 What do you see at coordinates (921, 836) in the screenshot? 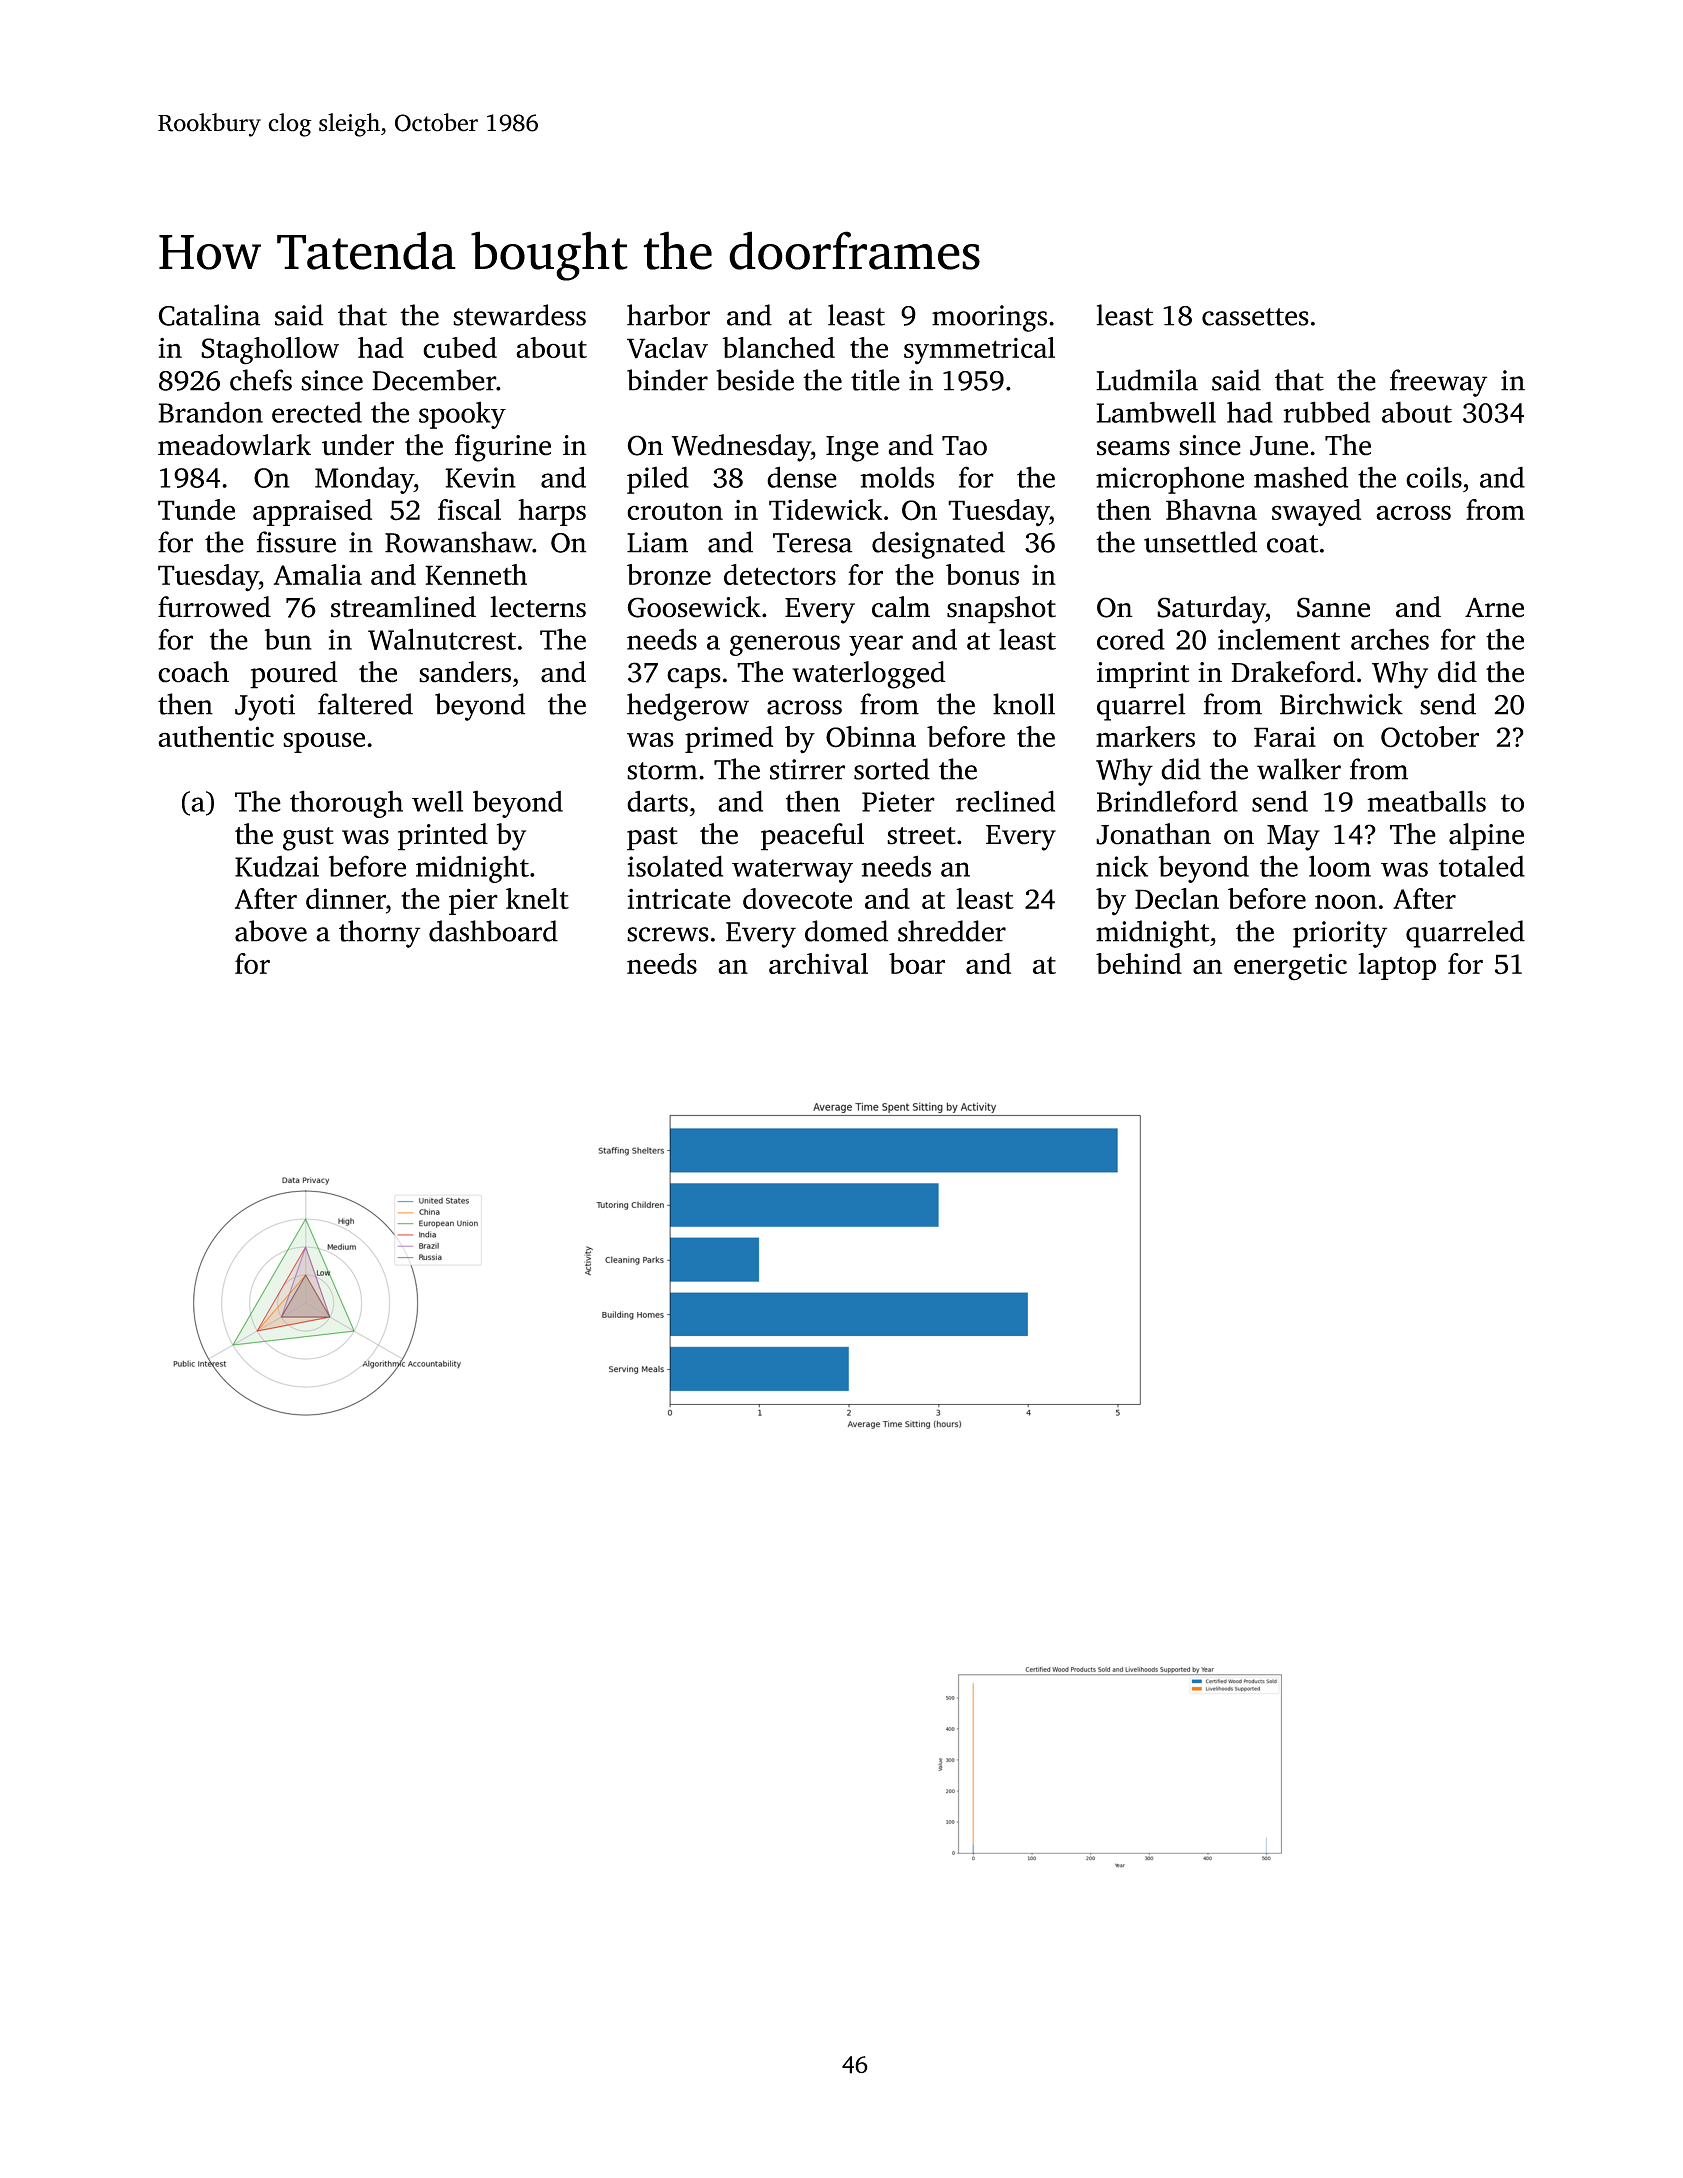
I see `street` at bounding box center [921, 836].
